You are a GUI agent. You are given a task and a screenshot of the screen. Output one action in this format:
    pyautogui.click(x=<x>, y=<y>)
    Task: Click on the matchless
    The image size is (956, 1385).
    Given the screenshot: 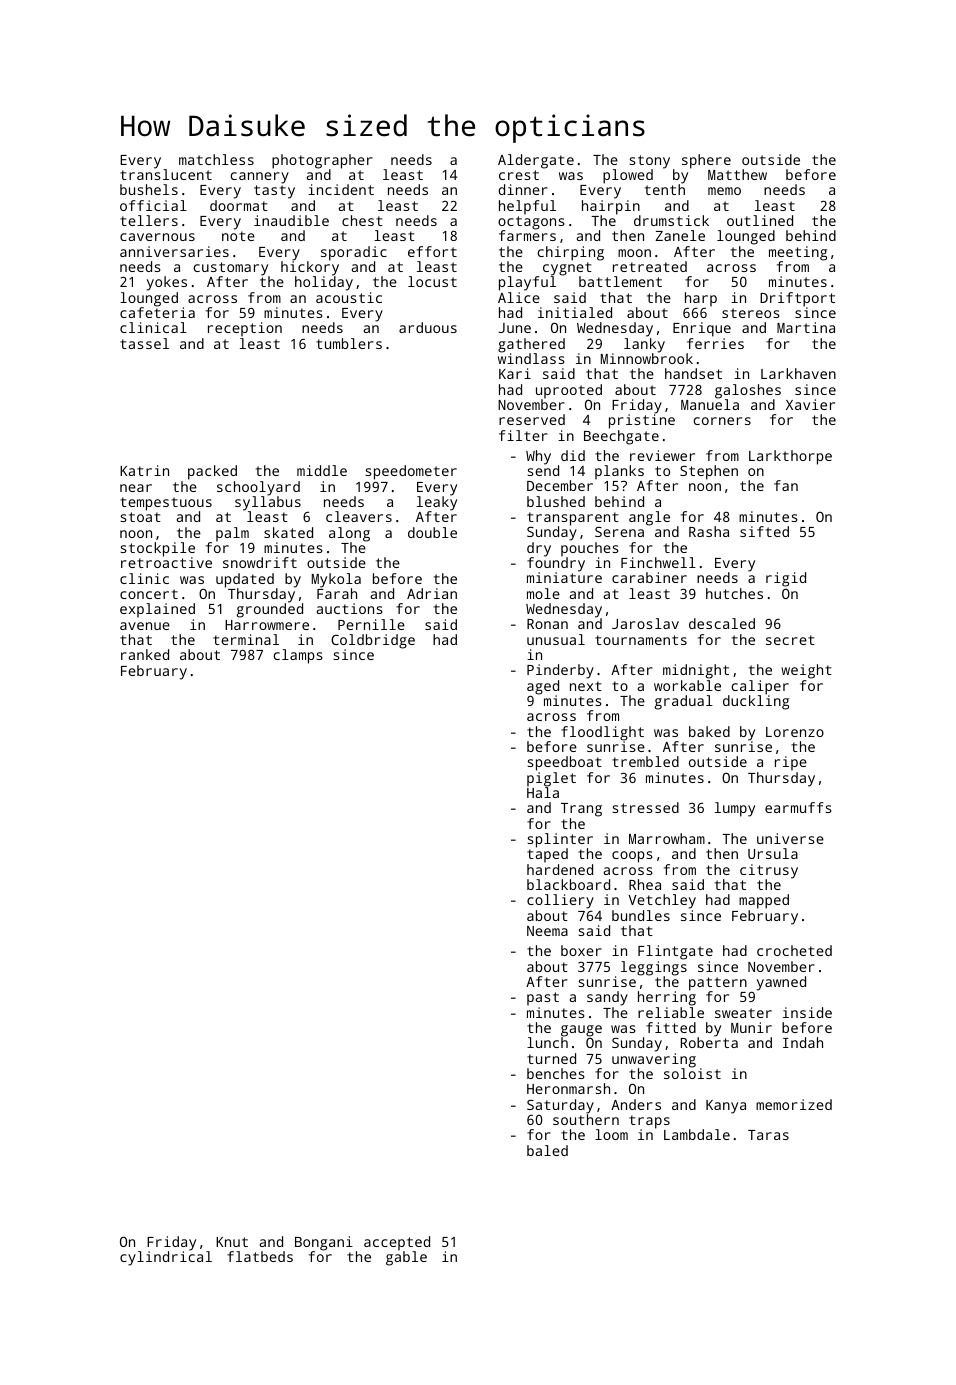 What is the action you would take?
    pyautogui.click(x=216, y=159)
